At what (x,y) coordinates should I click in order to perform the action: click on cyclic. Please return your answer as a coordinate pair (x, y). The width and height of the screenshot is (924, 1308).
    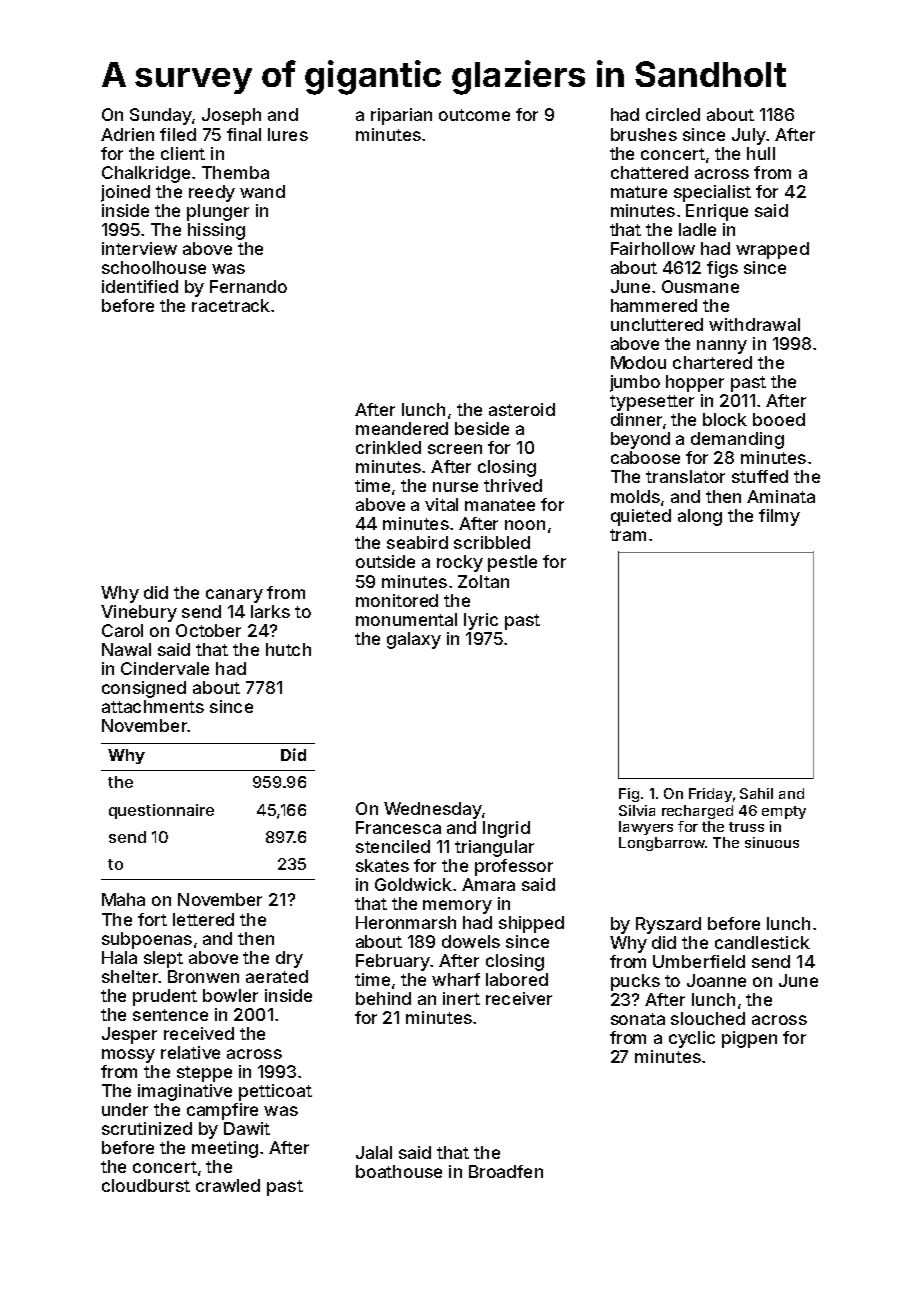
    Looking at the image, I should click on (692, 1039).
